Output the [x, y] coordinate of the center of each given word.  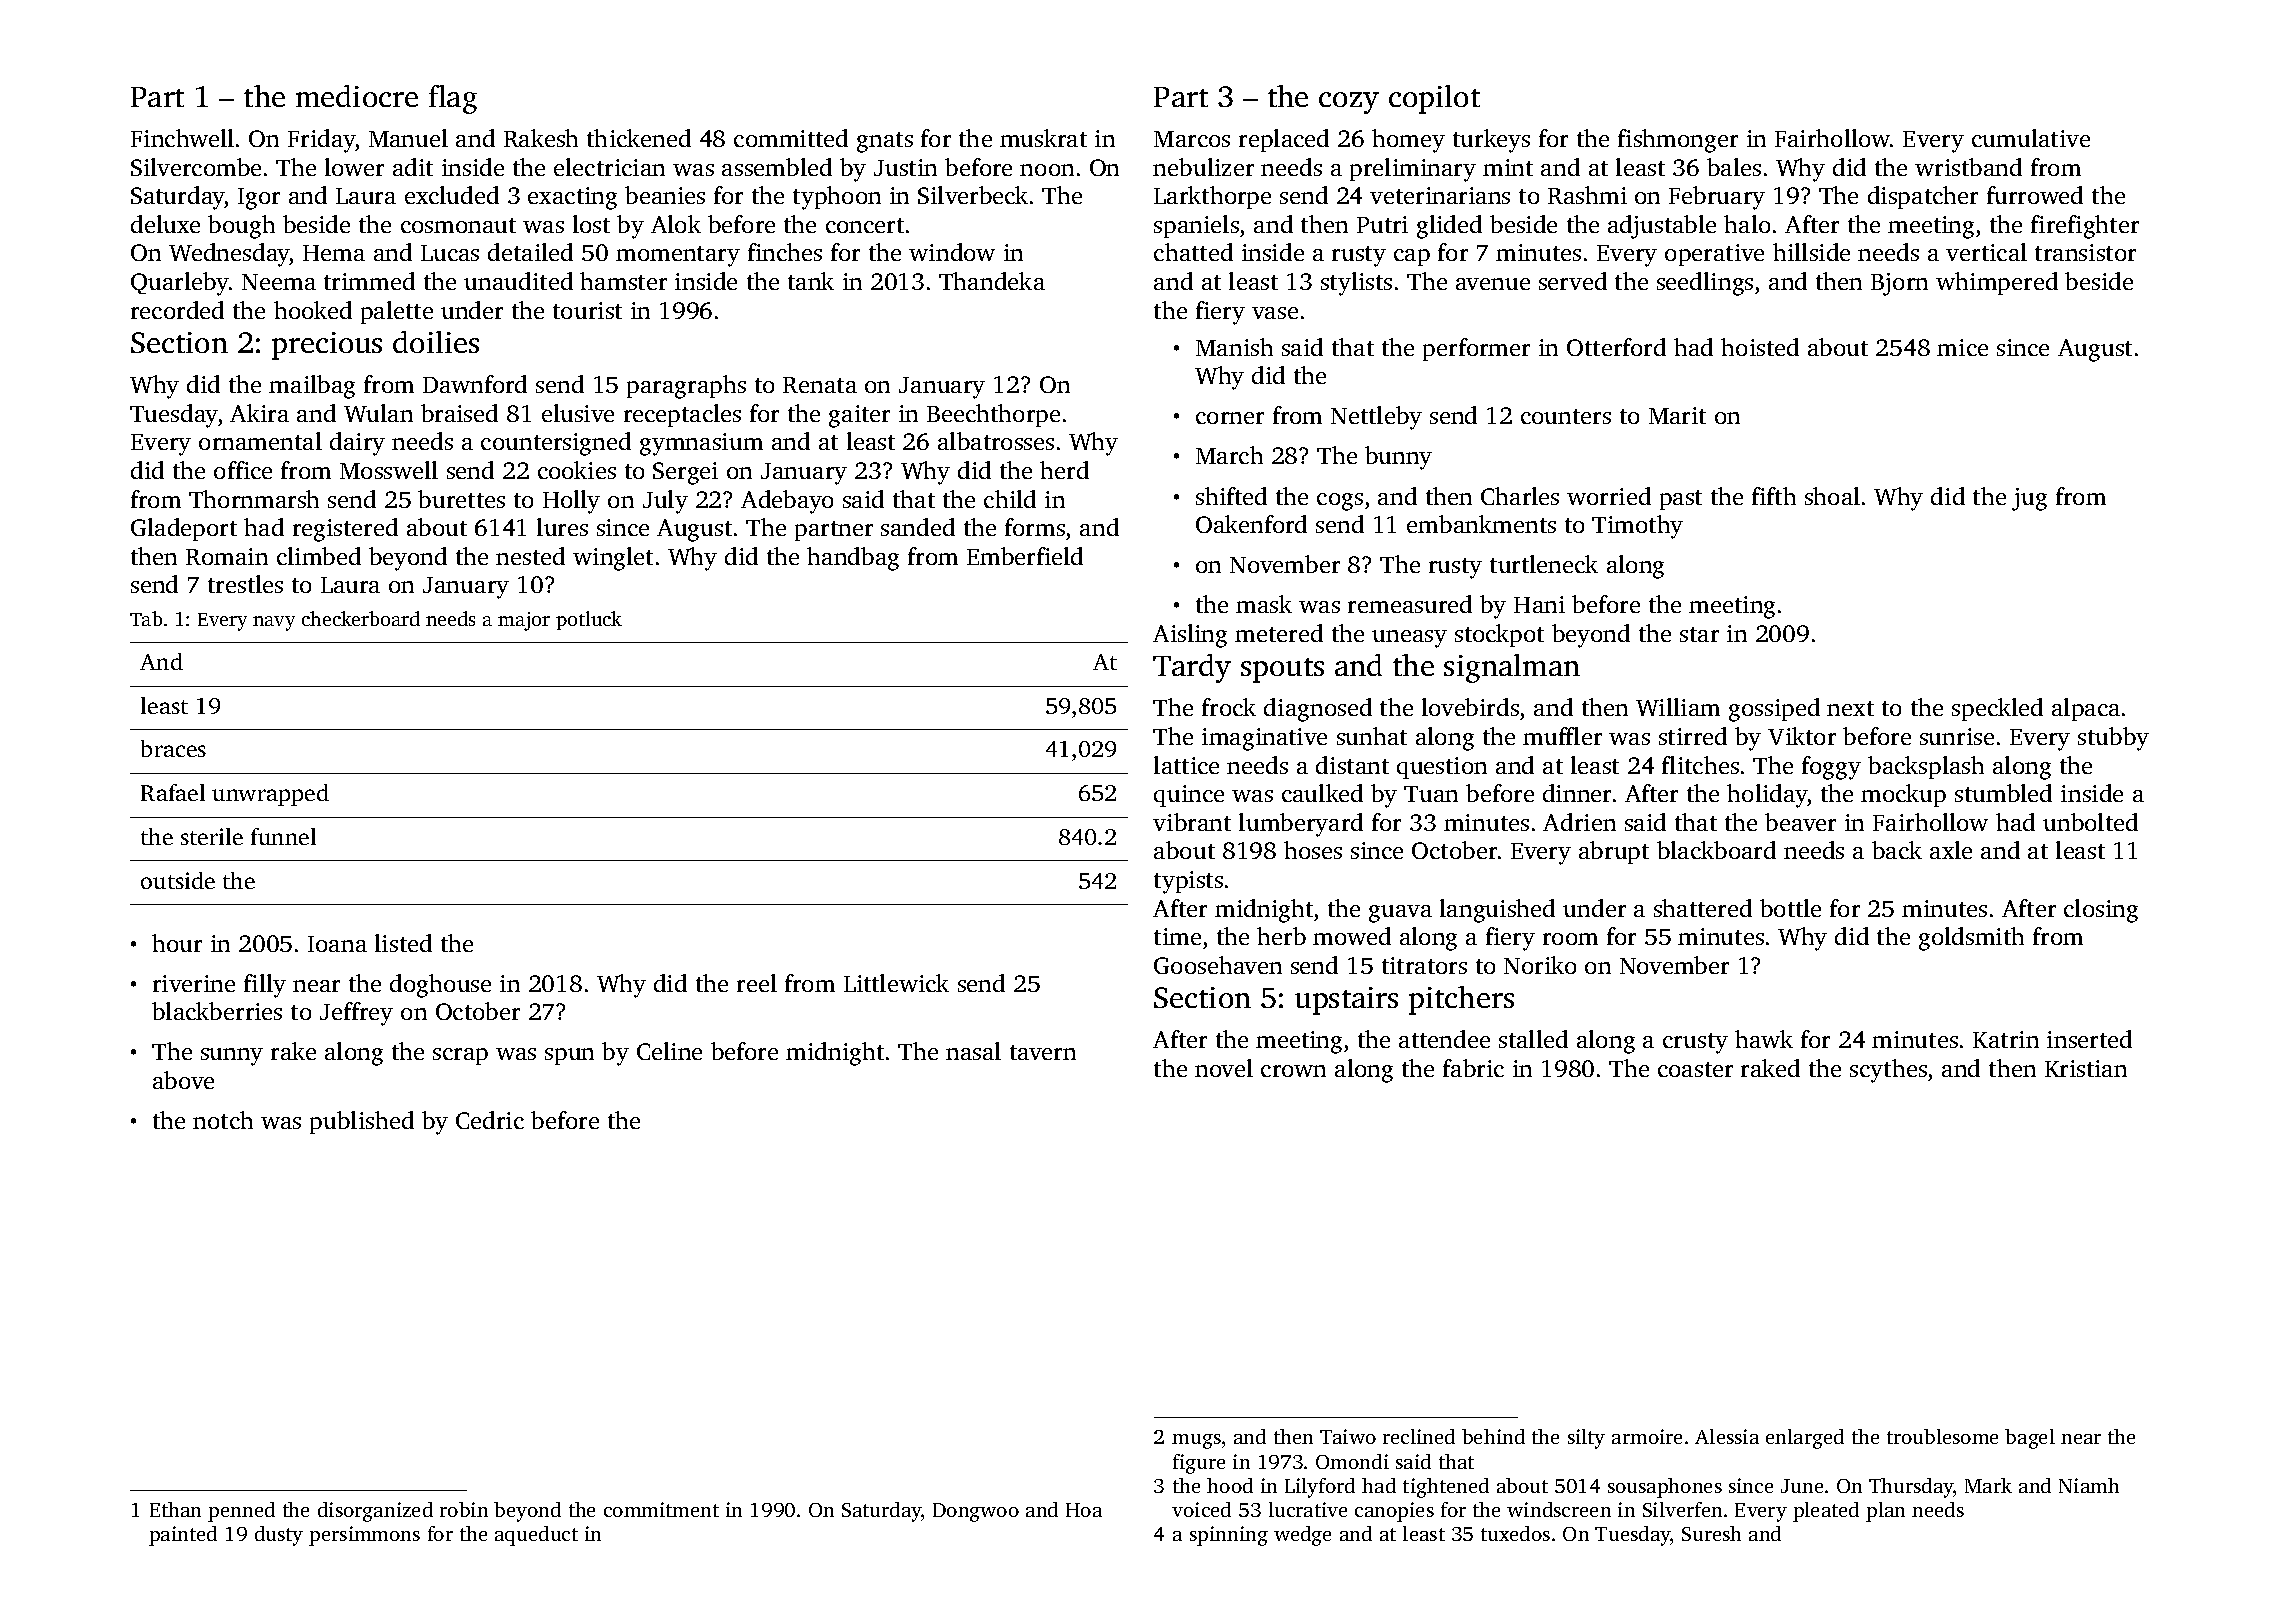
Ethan [175, 1509]
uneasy [1409, 639]
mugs [1196, 1441]
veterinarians [1440, 195]
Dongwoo [976, 1512]
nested [530, 556]
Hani [1539, 604]
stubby [2113, 739]
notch [223, 1120]
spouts [1282, 670]
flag [453, 99]
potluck [589, 620]
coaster [1695, 1069]
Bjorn [1899, 284]
